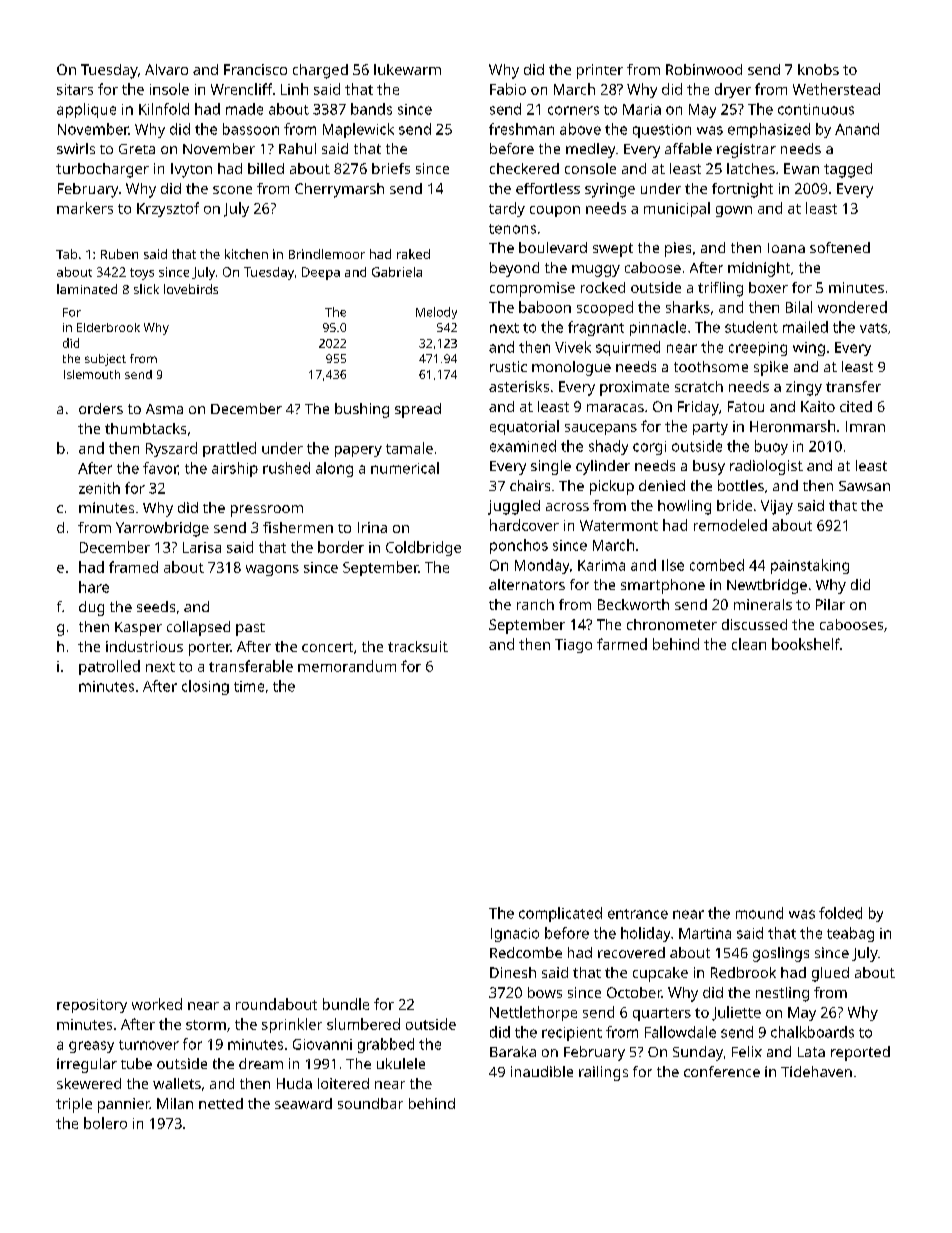 The width and height of the screenshot is (952, 1233). I want to click on Kaito, so click(818, 406).
